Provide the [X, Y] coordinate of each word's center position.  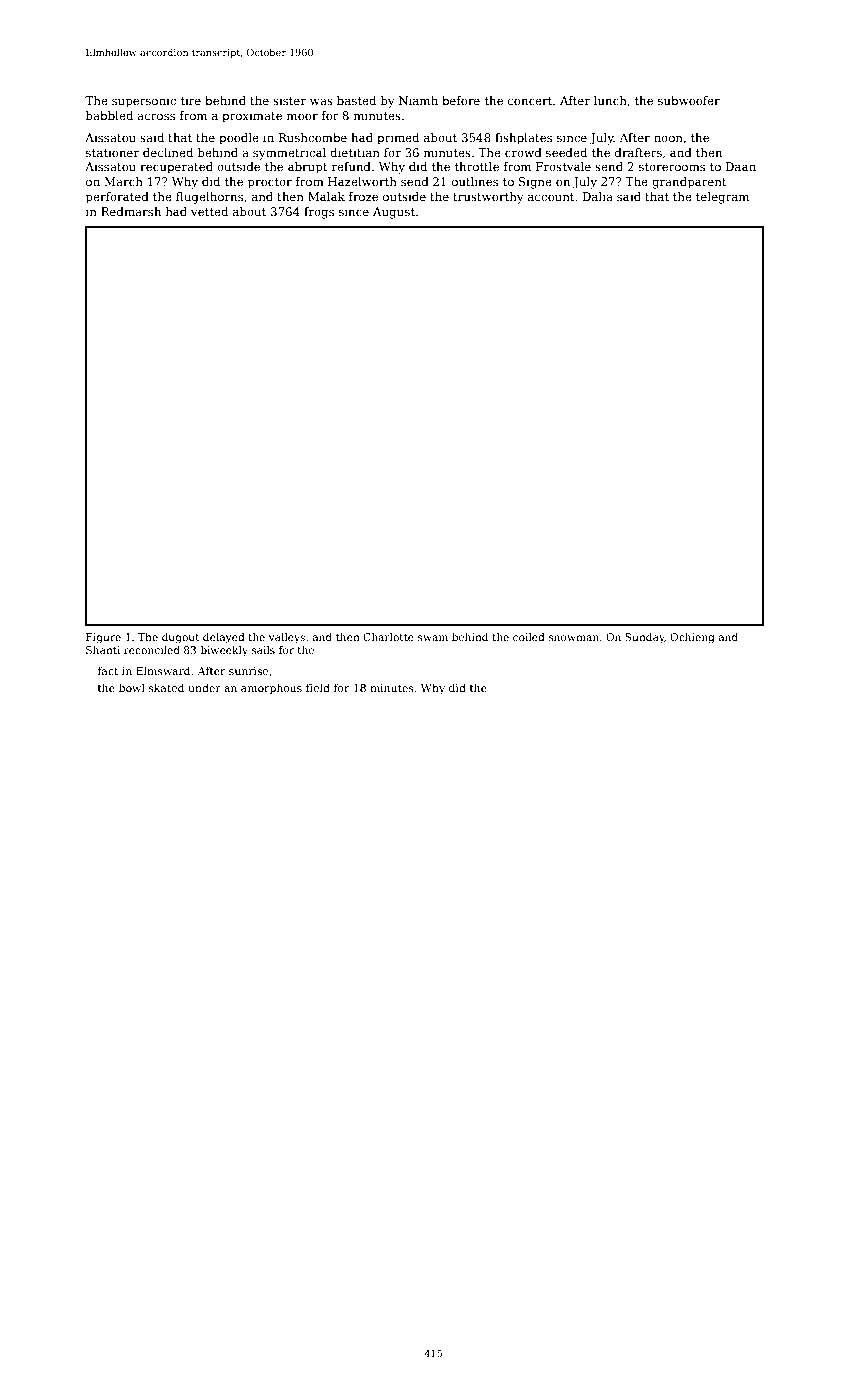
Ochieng [692, 638]
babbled [109, 115]
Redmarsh [131, 211]
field [318, 687]
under [204, 687]
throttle [477, 166]
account [551, 197]
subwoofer [689, 100]
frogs [319, 213]
